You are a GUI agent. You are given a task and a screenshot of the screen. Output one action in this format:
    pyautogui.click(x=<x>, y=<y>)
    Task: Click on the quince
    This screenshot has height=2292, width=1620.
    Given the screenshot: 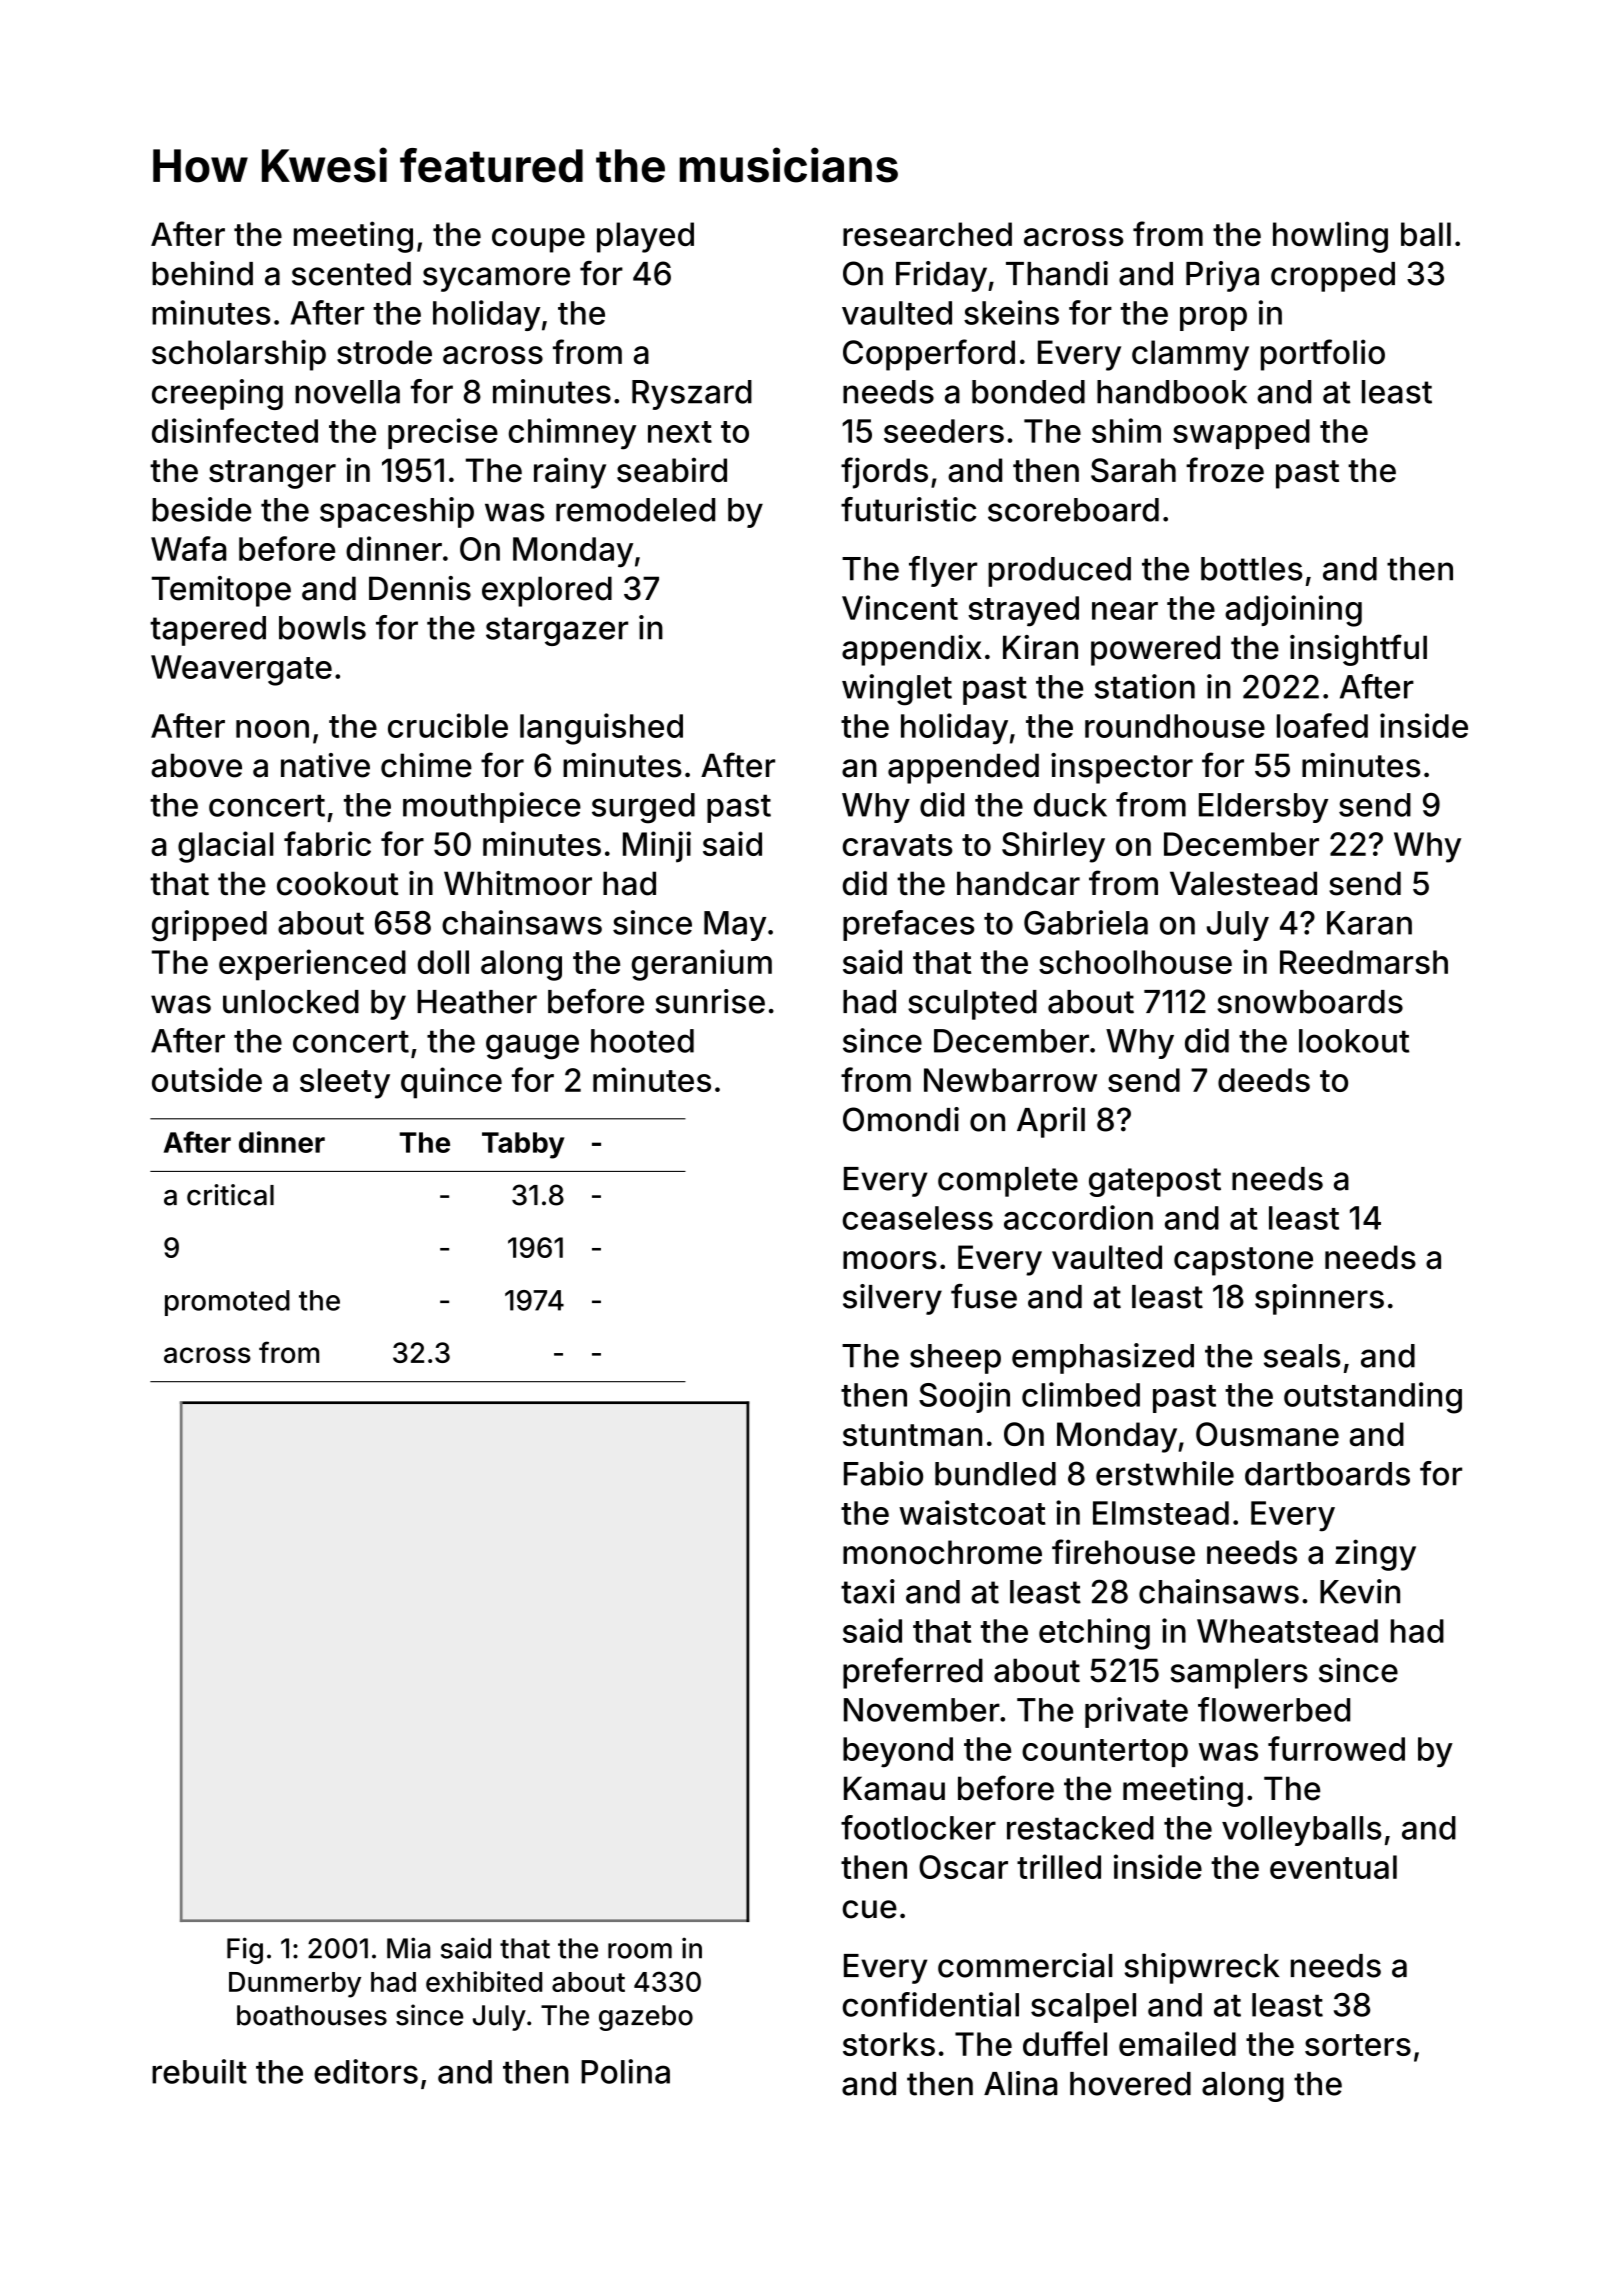 What is the action you would take?
    pyautogui.click(x=451, y=1083)
